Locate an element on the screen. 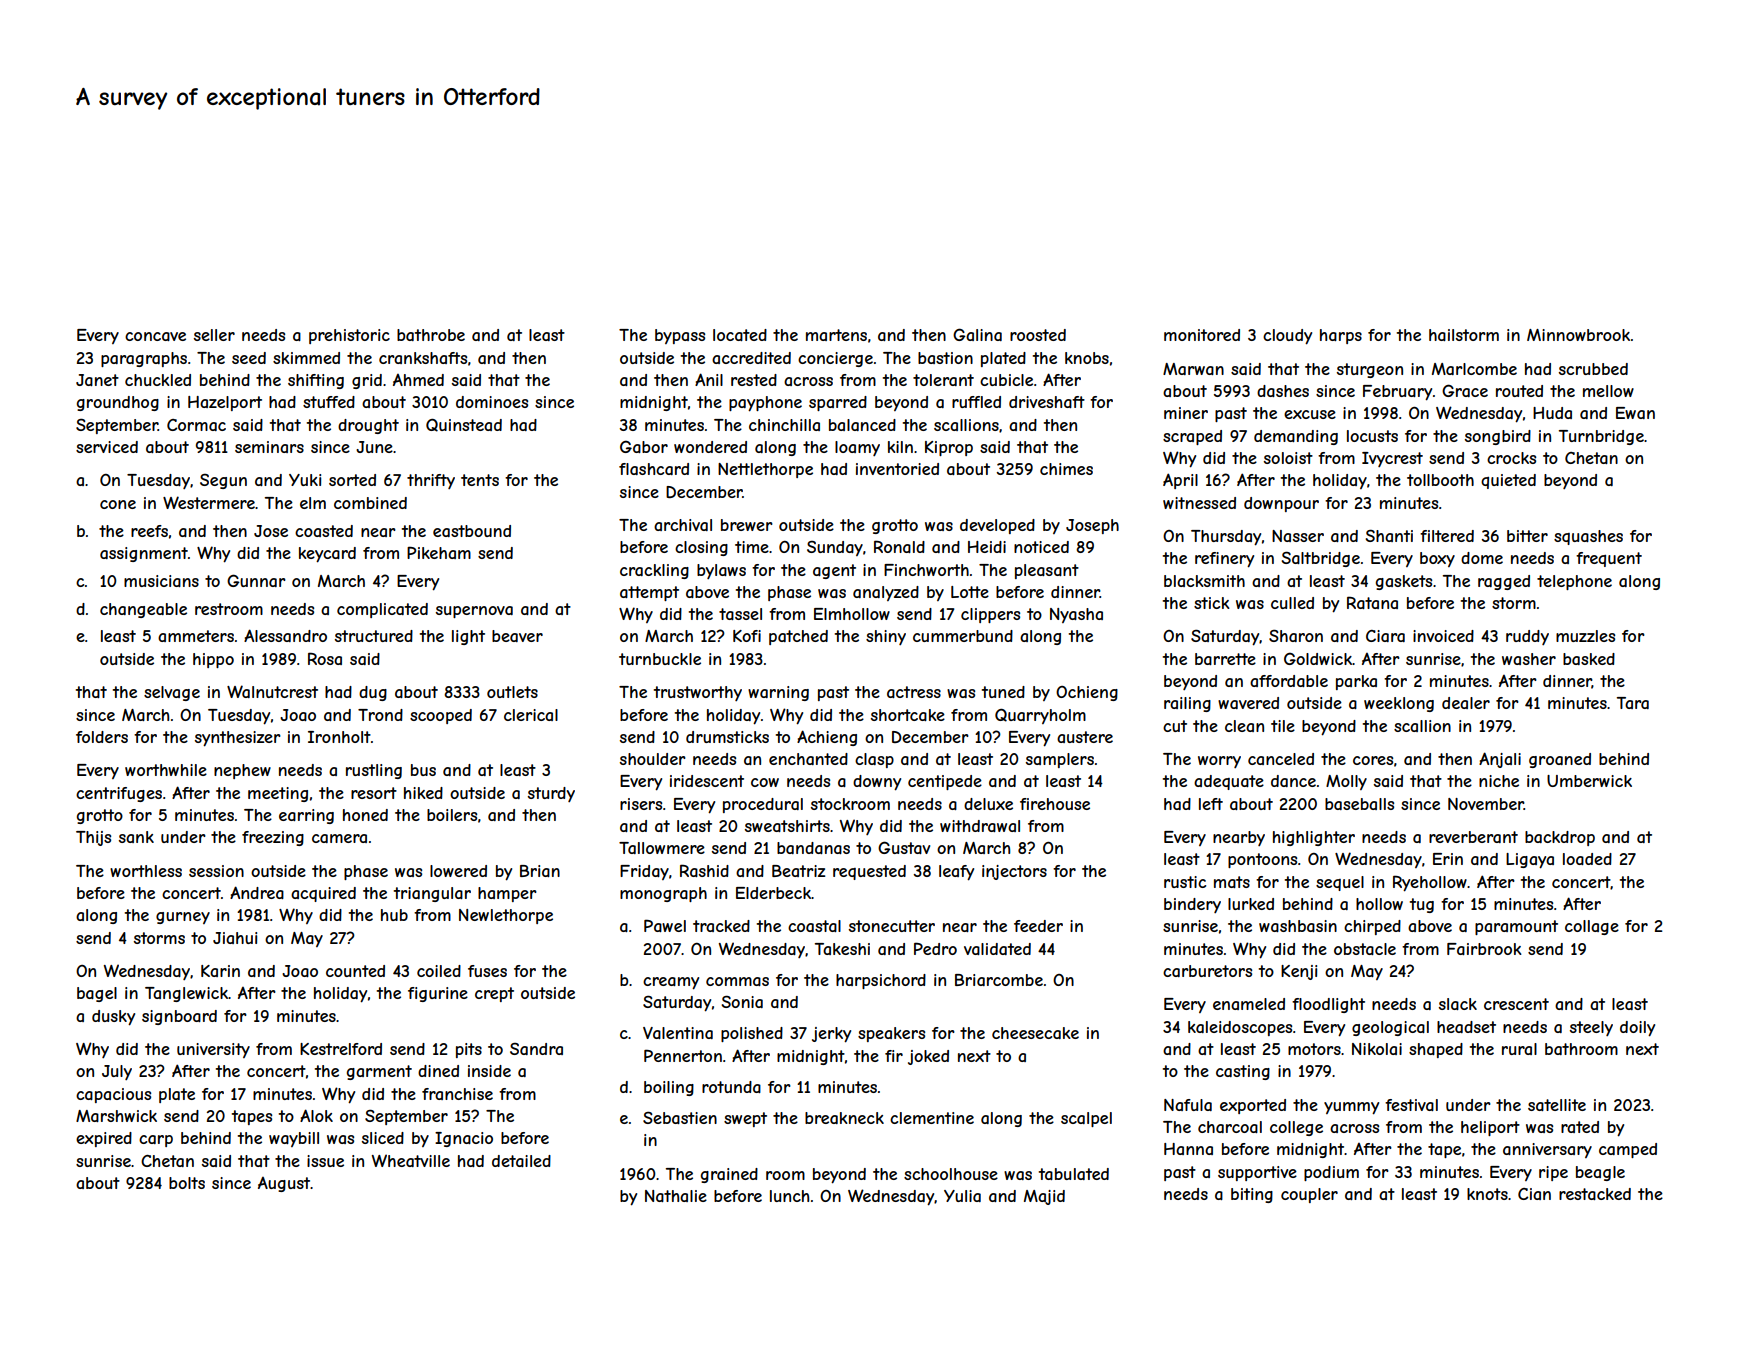  withdrawal is located at coordinates (980, 826).
